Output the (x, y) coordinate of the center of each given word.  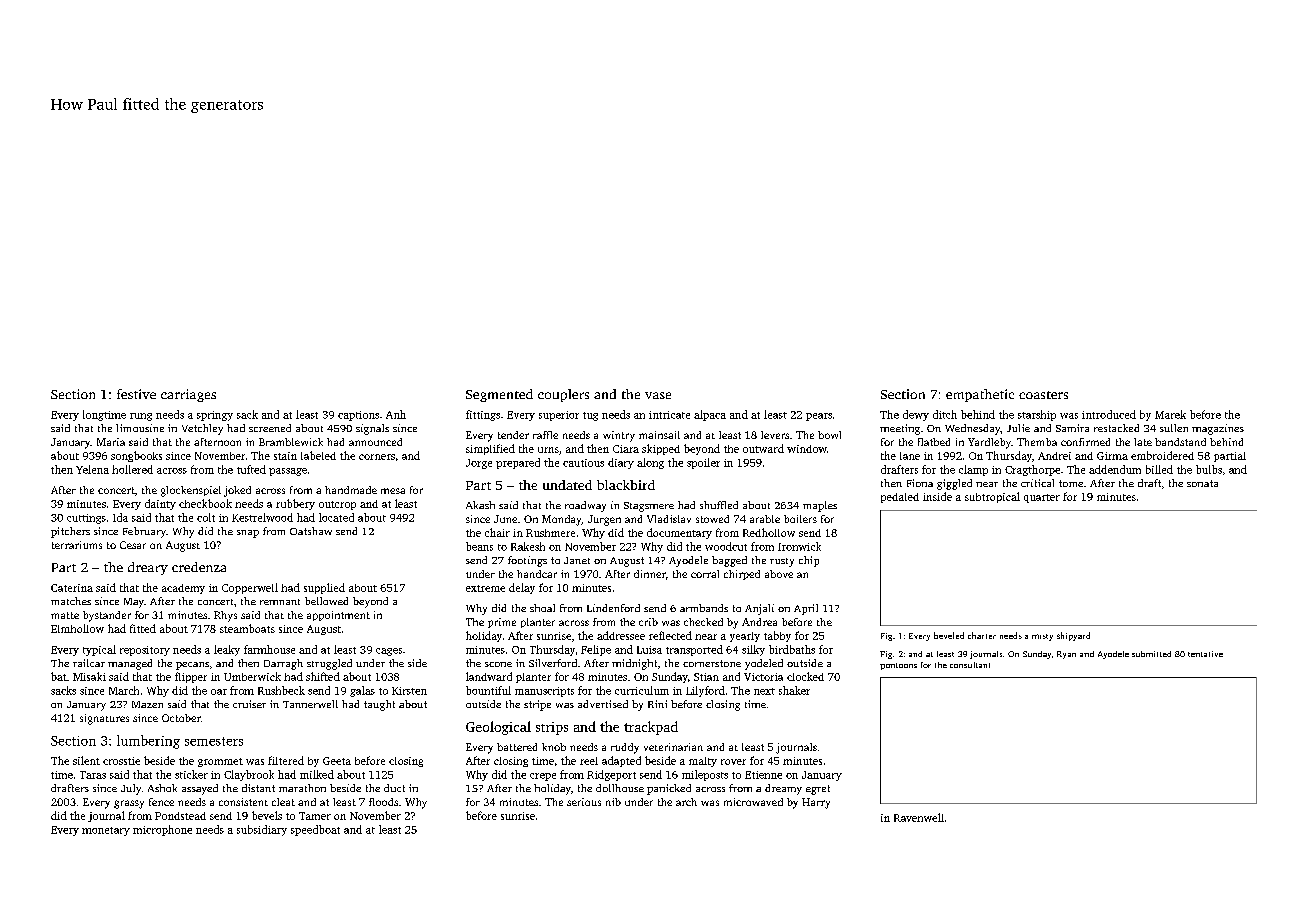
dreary (148, 568)
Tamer (315, 816)
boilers (800, 519)
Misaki (89, 676)
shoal (542, 608)
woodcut (726, 546)
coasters (1043, 395)
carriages (188, 395)
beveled (949, 635)
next (764, 691)
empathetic (980, 395)
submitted (1151, 654)
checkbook (205, 503)
